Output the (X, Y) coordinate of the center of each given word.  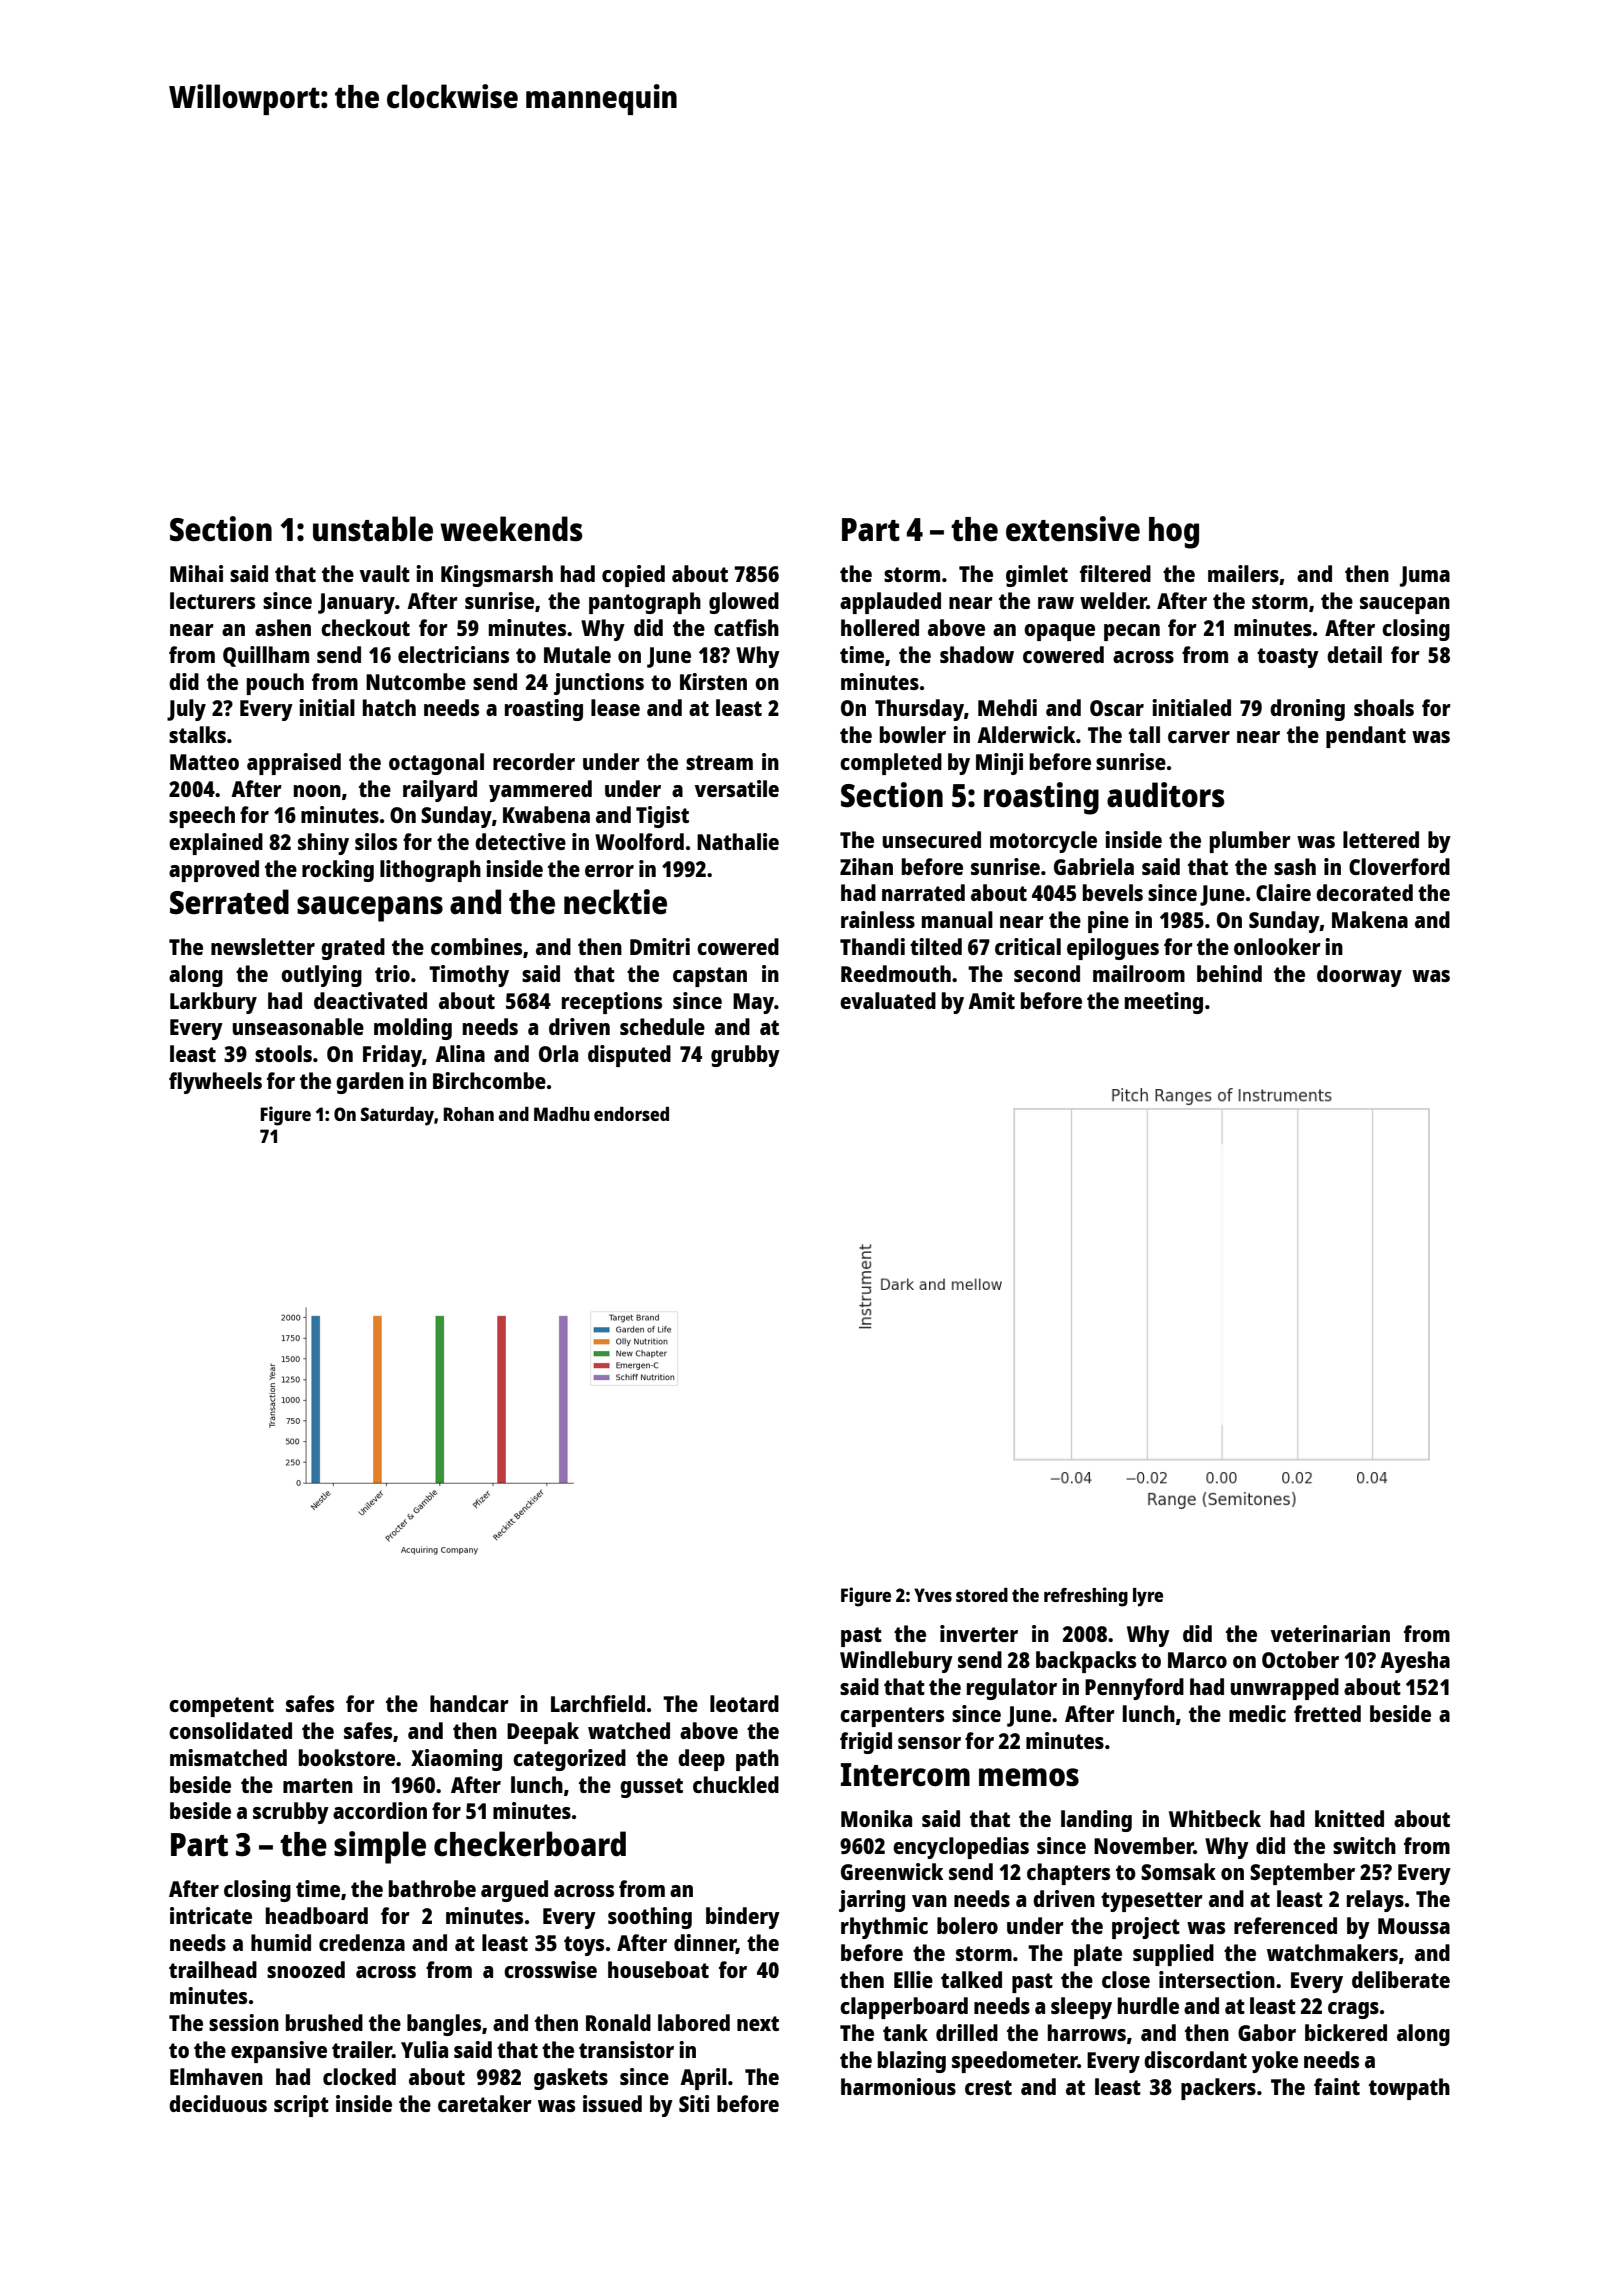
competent (221, 1707)
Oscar (1117, 708)
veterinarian (1330, 1633)
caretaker (485, 2103)
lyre (1148, 1597)
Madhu (562, 1114)
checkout (365, 627)
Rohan (469, 1114)
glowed (744, 603)
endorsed (631, 1114)
